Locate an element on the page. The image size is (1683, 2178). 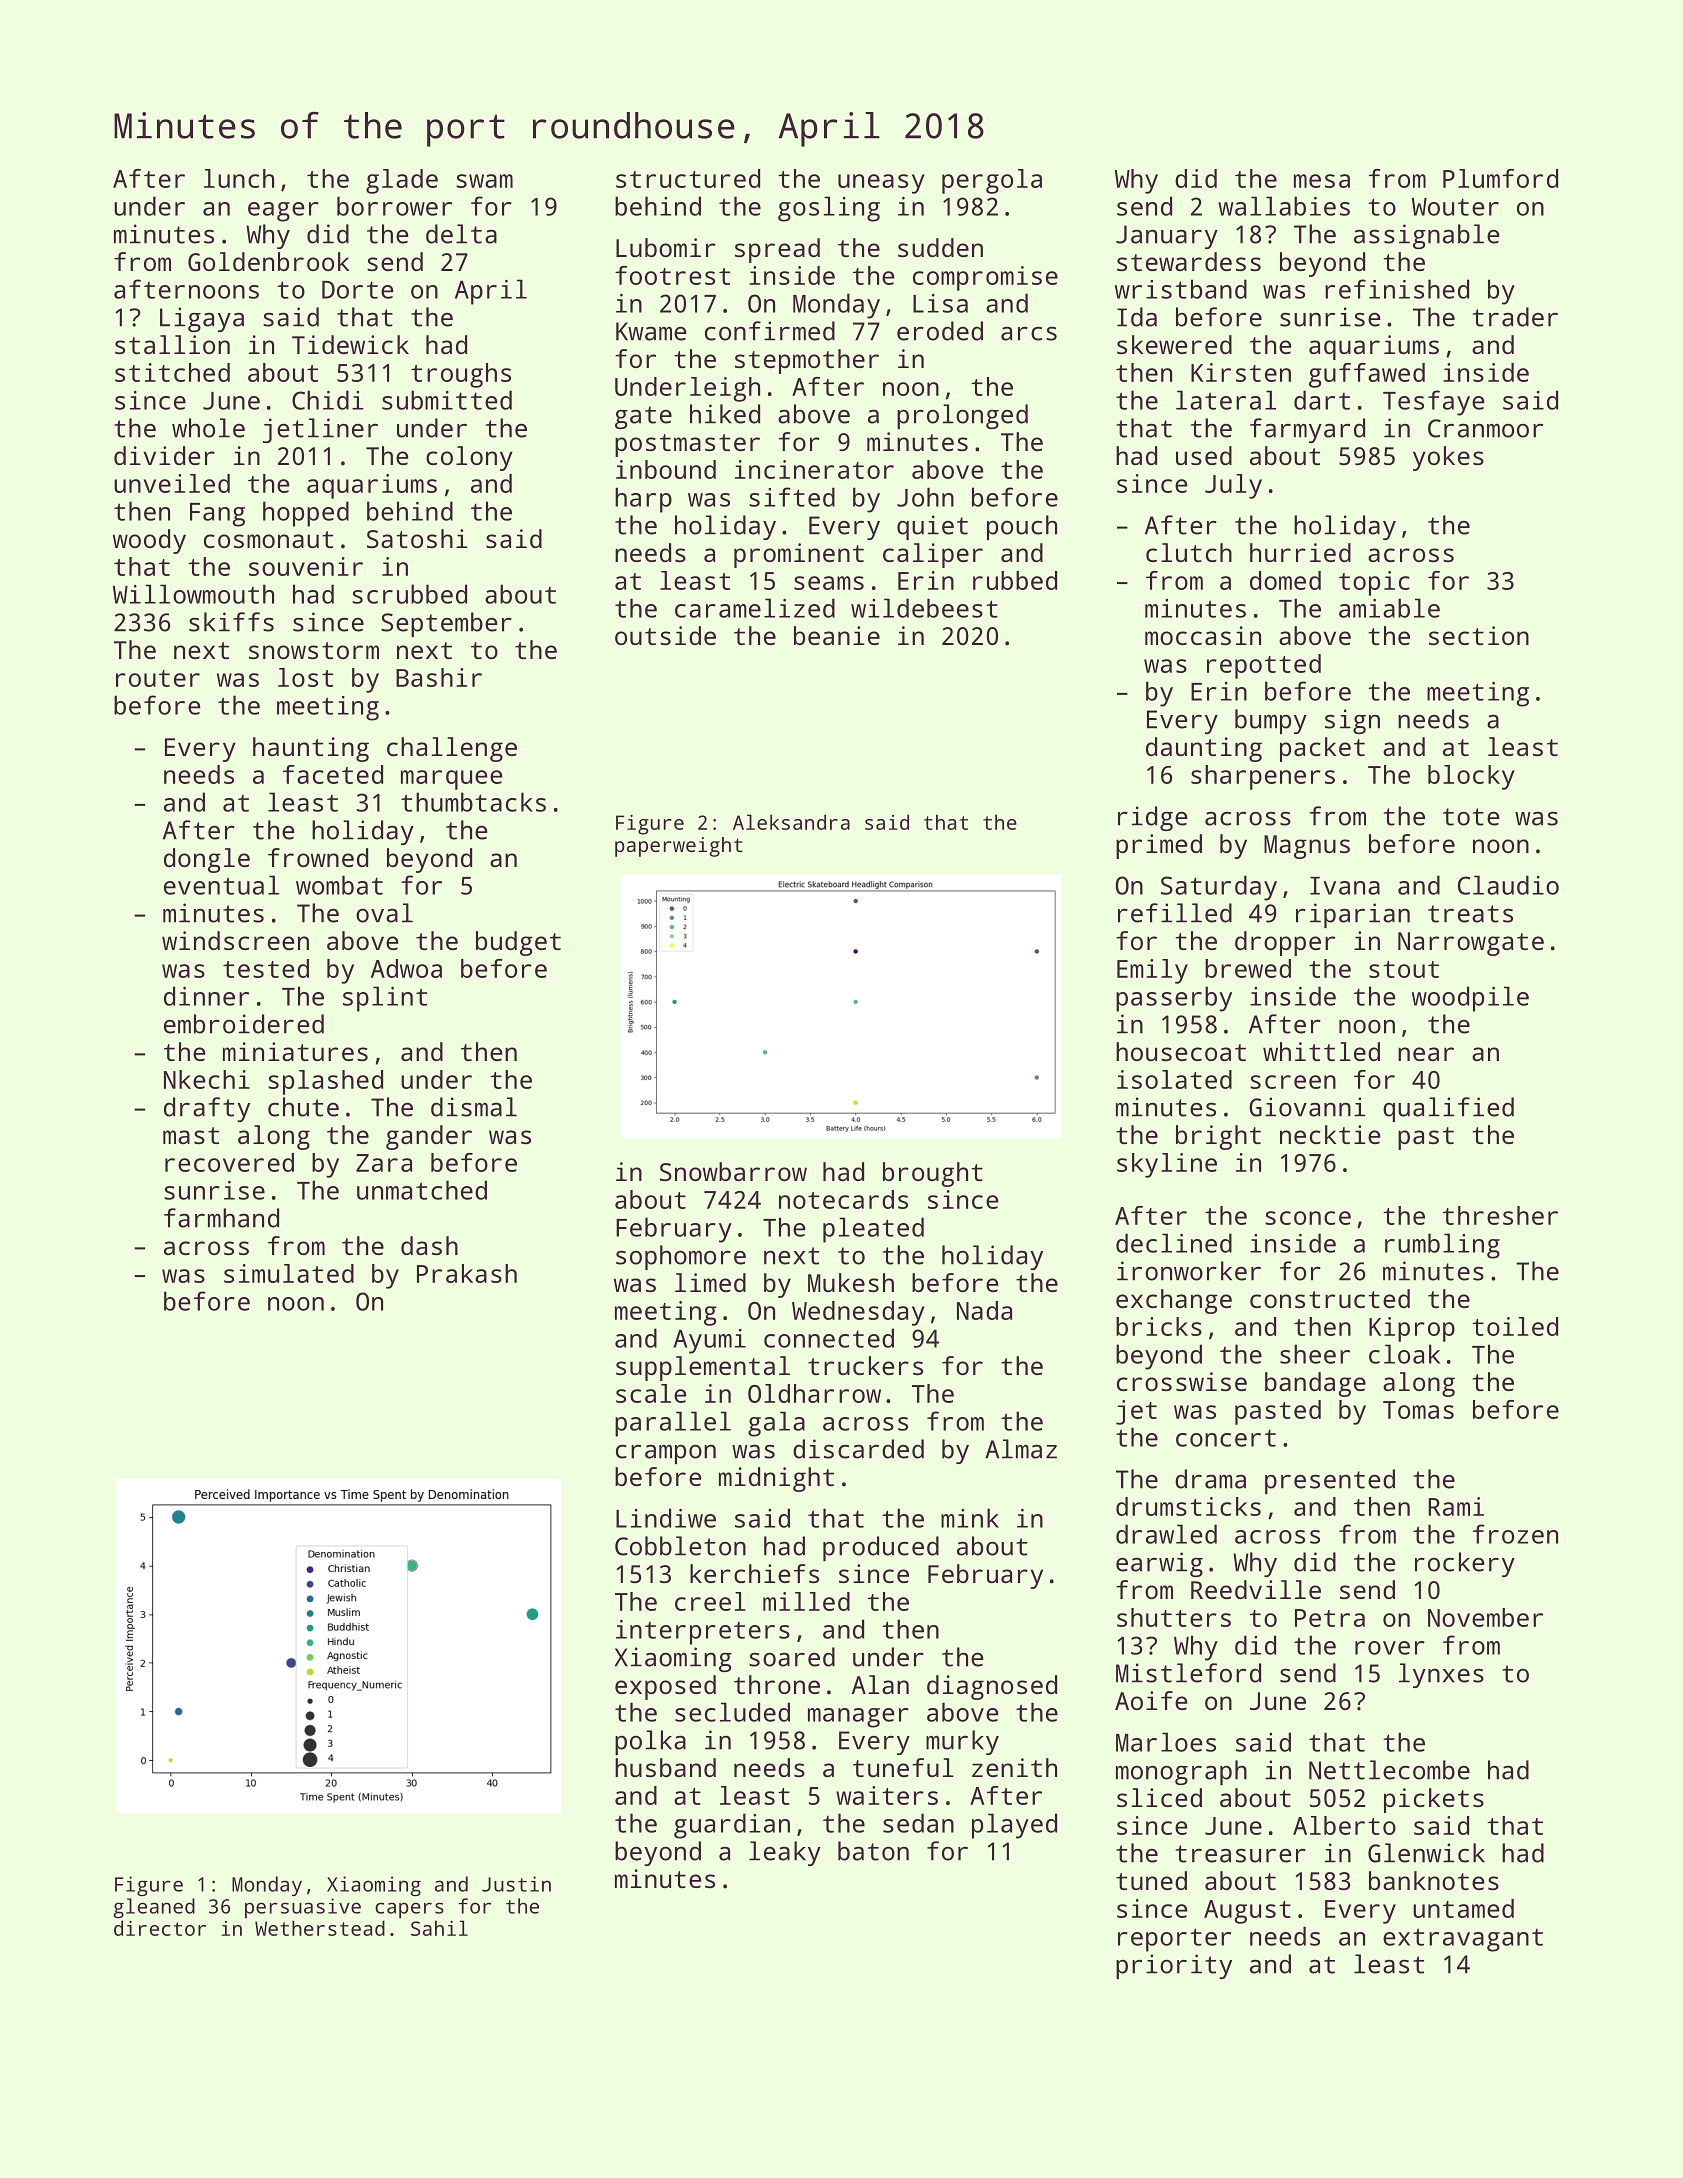
Lindiwe is located at coordinates (666, 1518).
